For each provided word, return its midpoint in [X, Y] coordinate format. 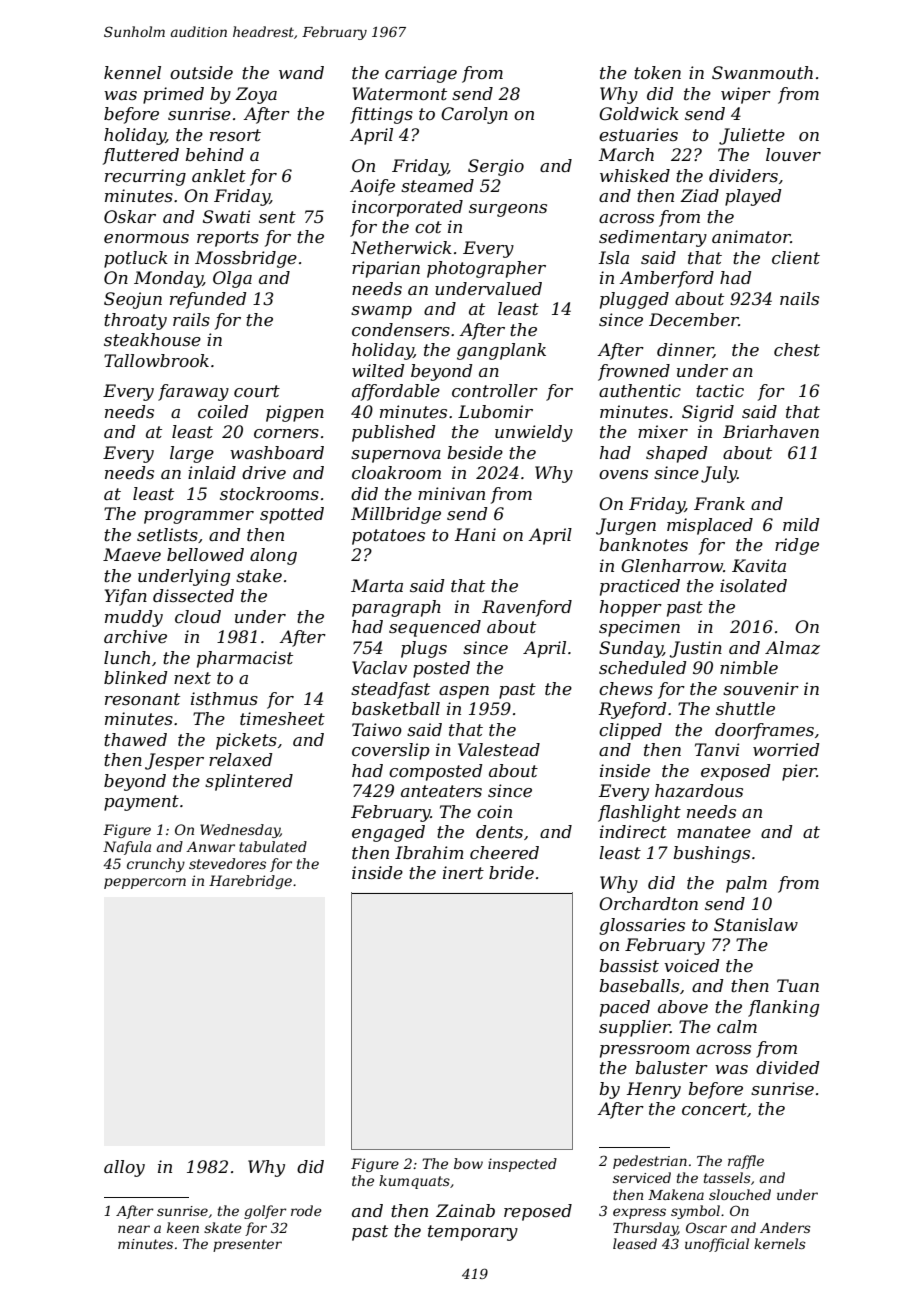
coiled [223, 411]
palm [746, 884]
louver [793, 154]
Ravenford [527, 608]
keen [183, 1227]
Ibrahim [429, 852]
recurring [145, 177]
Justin [696, 649]
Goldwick [639, 113]
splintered [249, 782]
